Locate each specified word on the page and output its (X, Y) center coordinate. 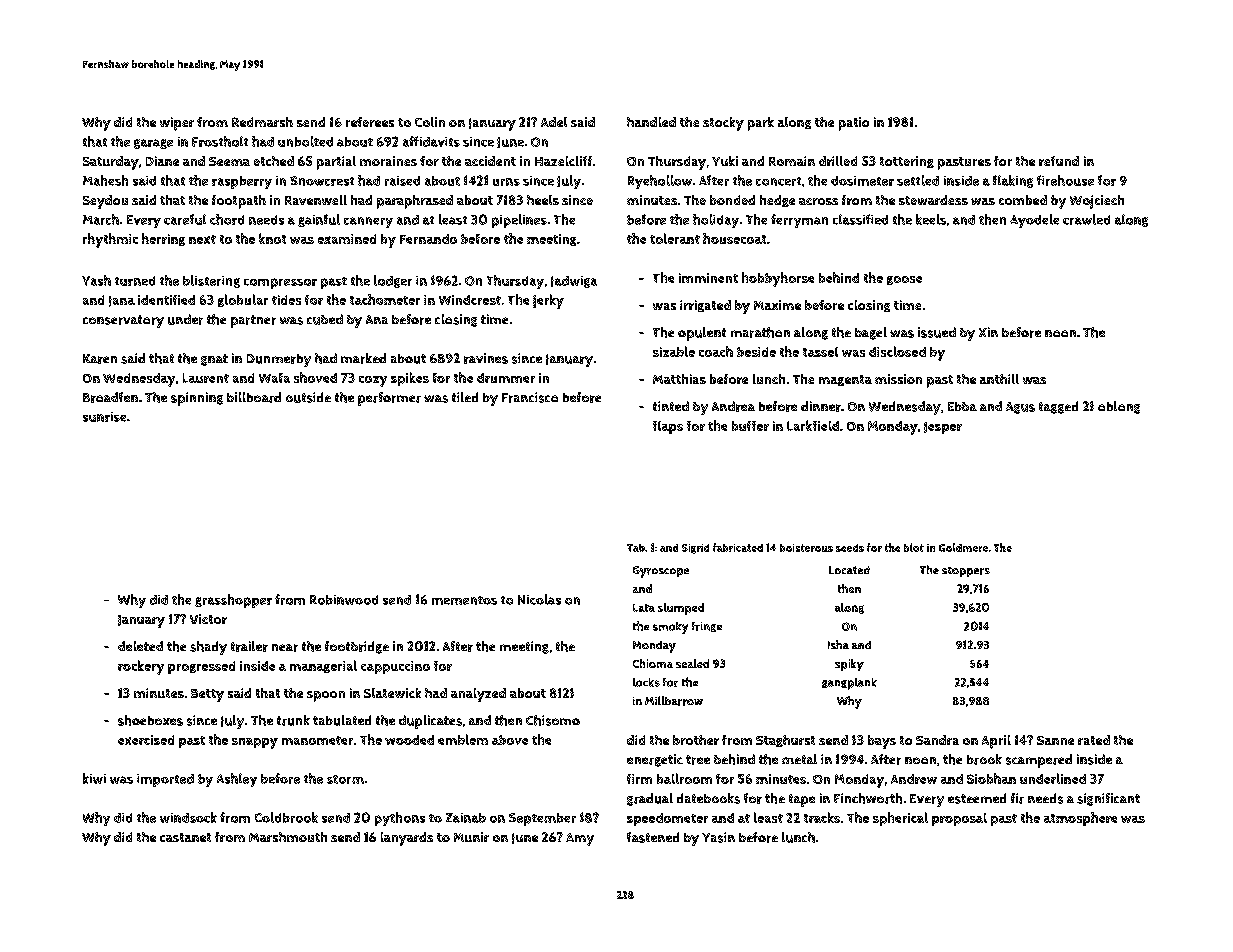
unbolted (305, 141)
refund (1059, 161)
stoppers (966, 572)
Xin (988, 332)
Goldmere (963, 547)
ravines (486, 358)
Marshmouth (288, 837)
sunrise (104, 417)
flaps (668, 427)
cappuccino (395, 667)
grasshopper (233, 601)
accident (490, 161)
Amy (580, 839)
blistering (211, 281)
